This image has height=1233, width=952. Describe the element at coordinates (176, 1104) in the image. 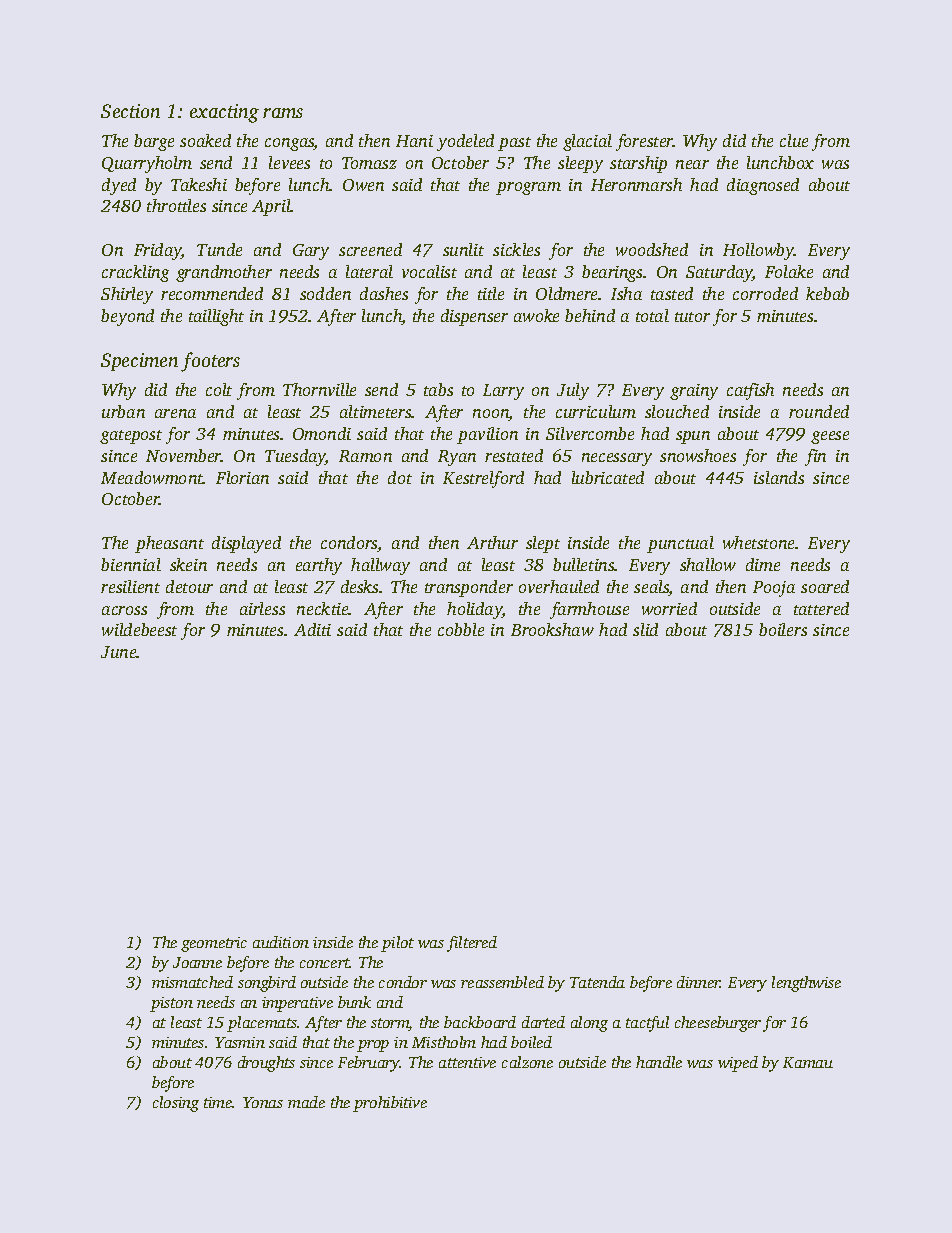

I see `closing` at that location.
